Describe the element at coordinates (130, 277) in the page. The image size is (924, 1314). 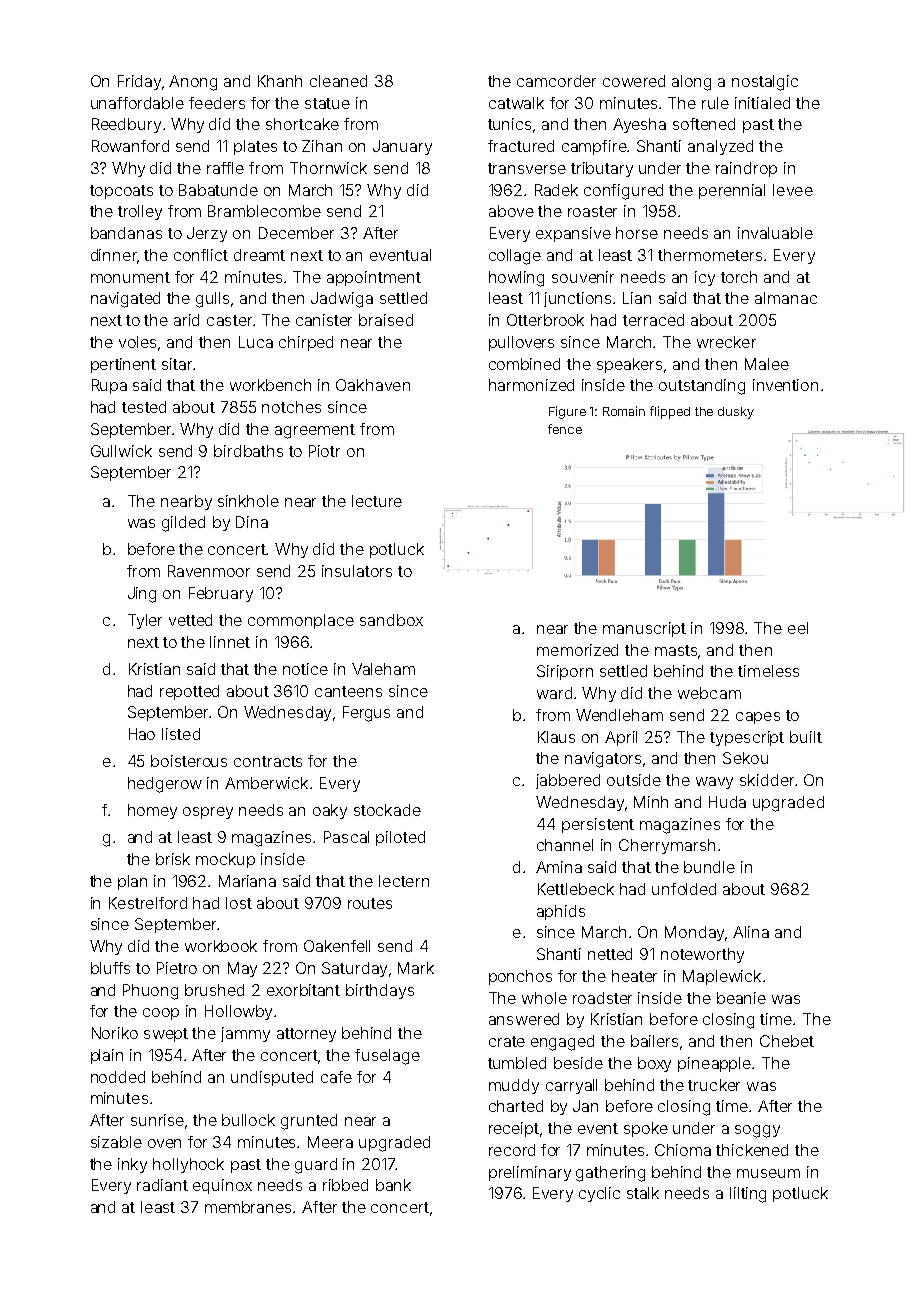
I see `monument` at that location.
